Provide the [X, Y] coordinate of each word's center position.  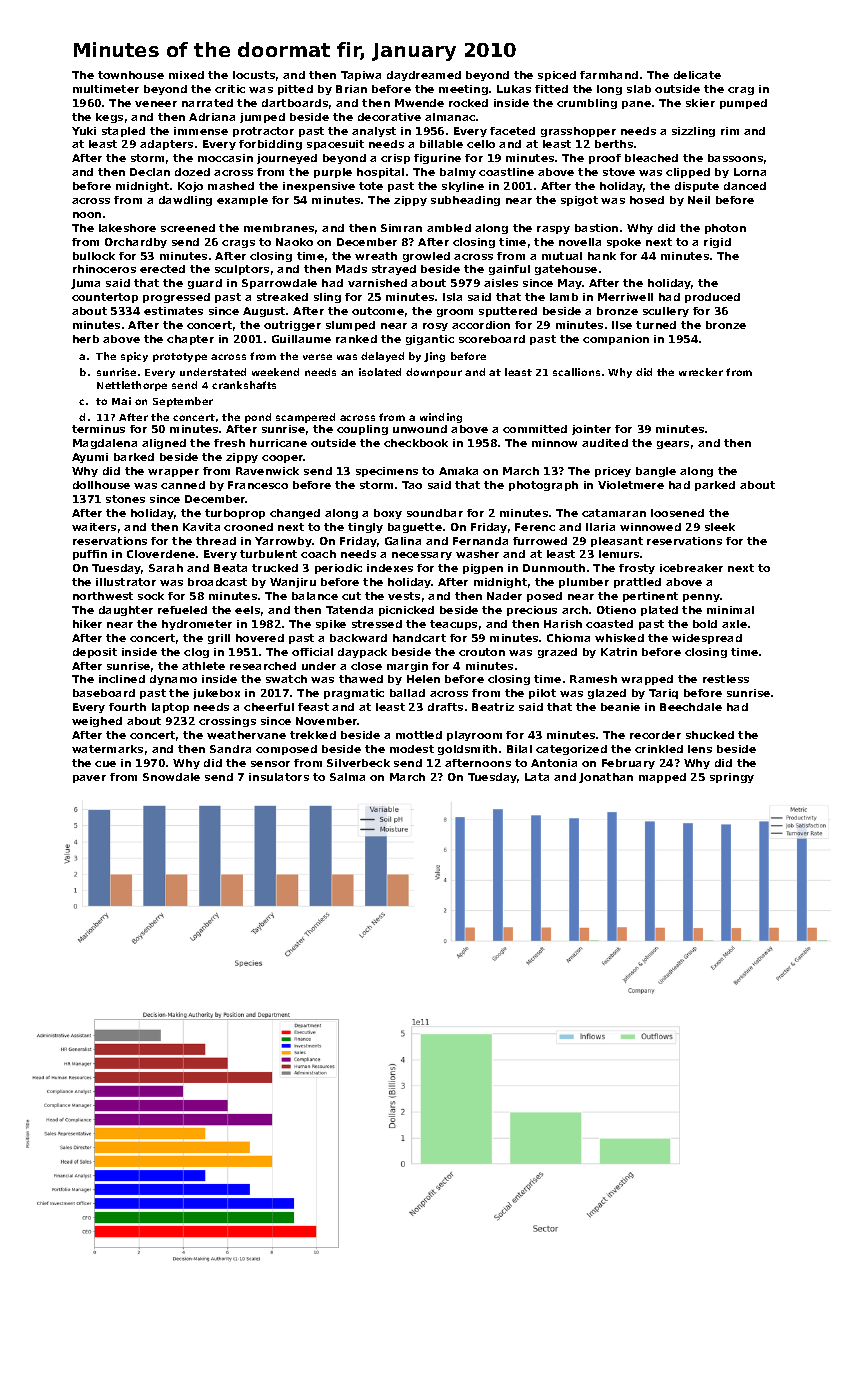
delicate [697, 75]
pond [258, 418]
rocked [468, 103]
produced [712, 298]
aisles [501, 283]
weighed [97, 722]
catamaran [614, 513]
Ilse [622, 325]
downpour [434, 373]
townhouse [131, 75]
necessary [422, 556]
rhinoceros [104, 269]
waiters [94, 527]
